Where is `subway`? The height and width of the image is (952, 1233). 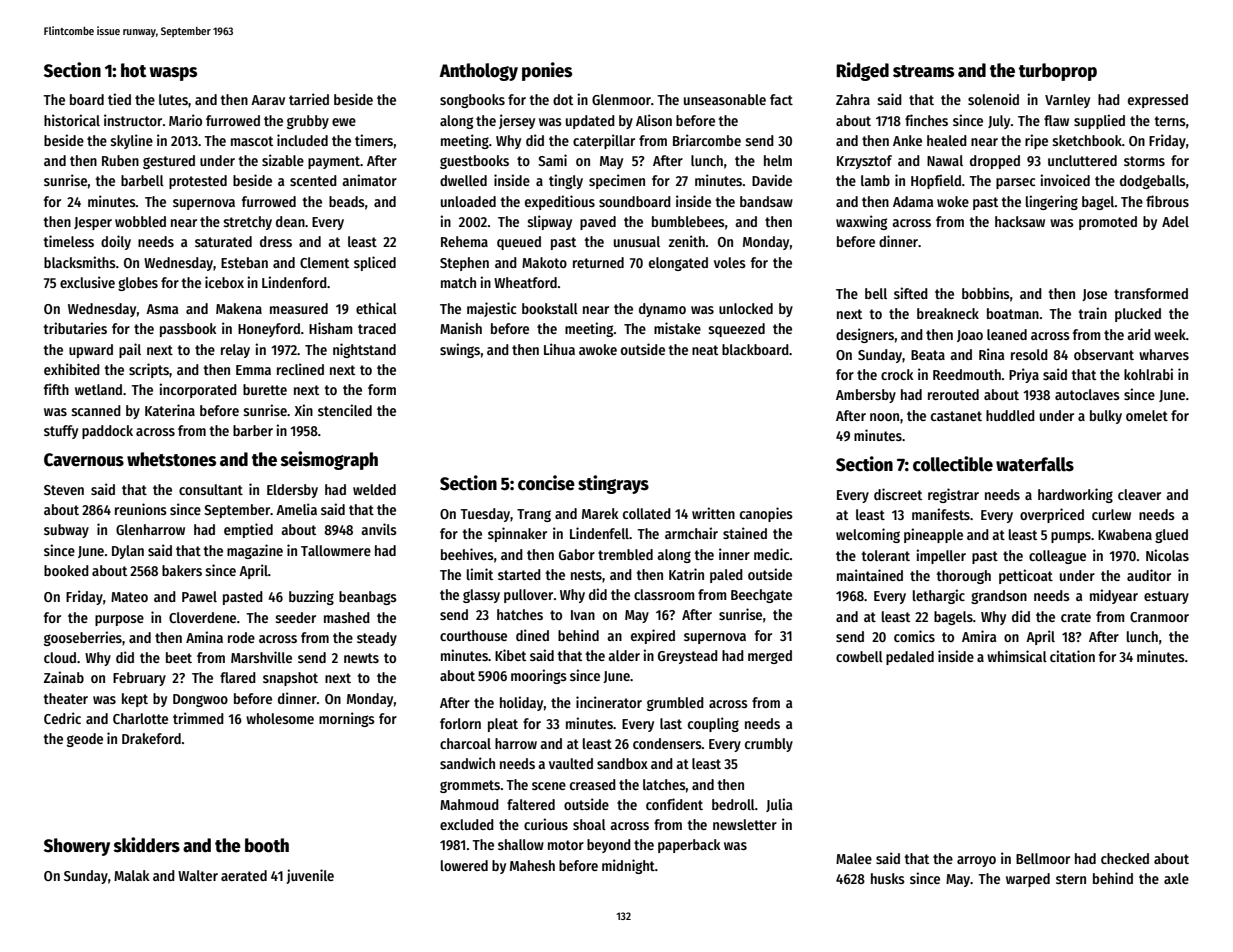
subway is located at coordinates (66, 531).
